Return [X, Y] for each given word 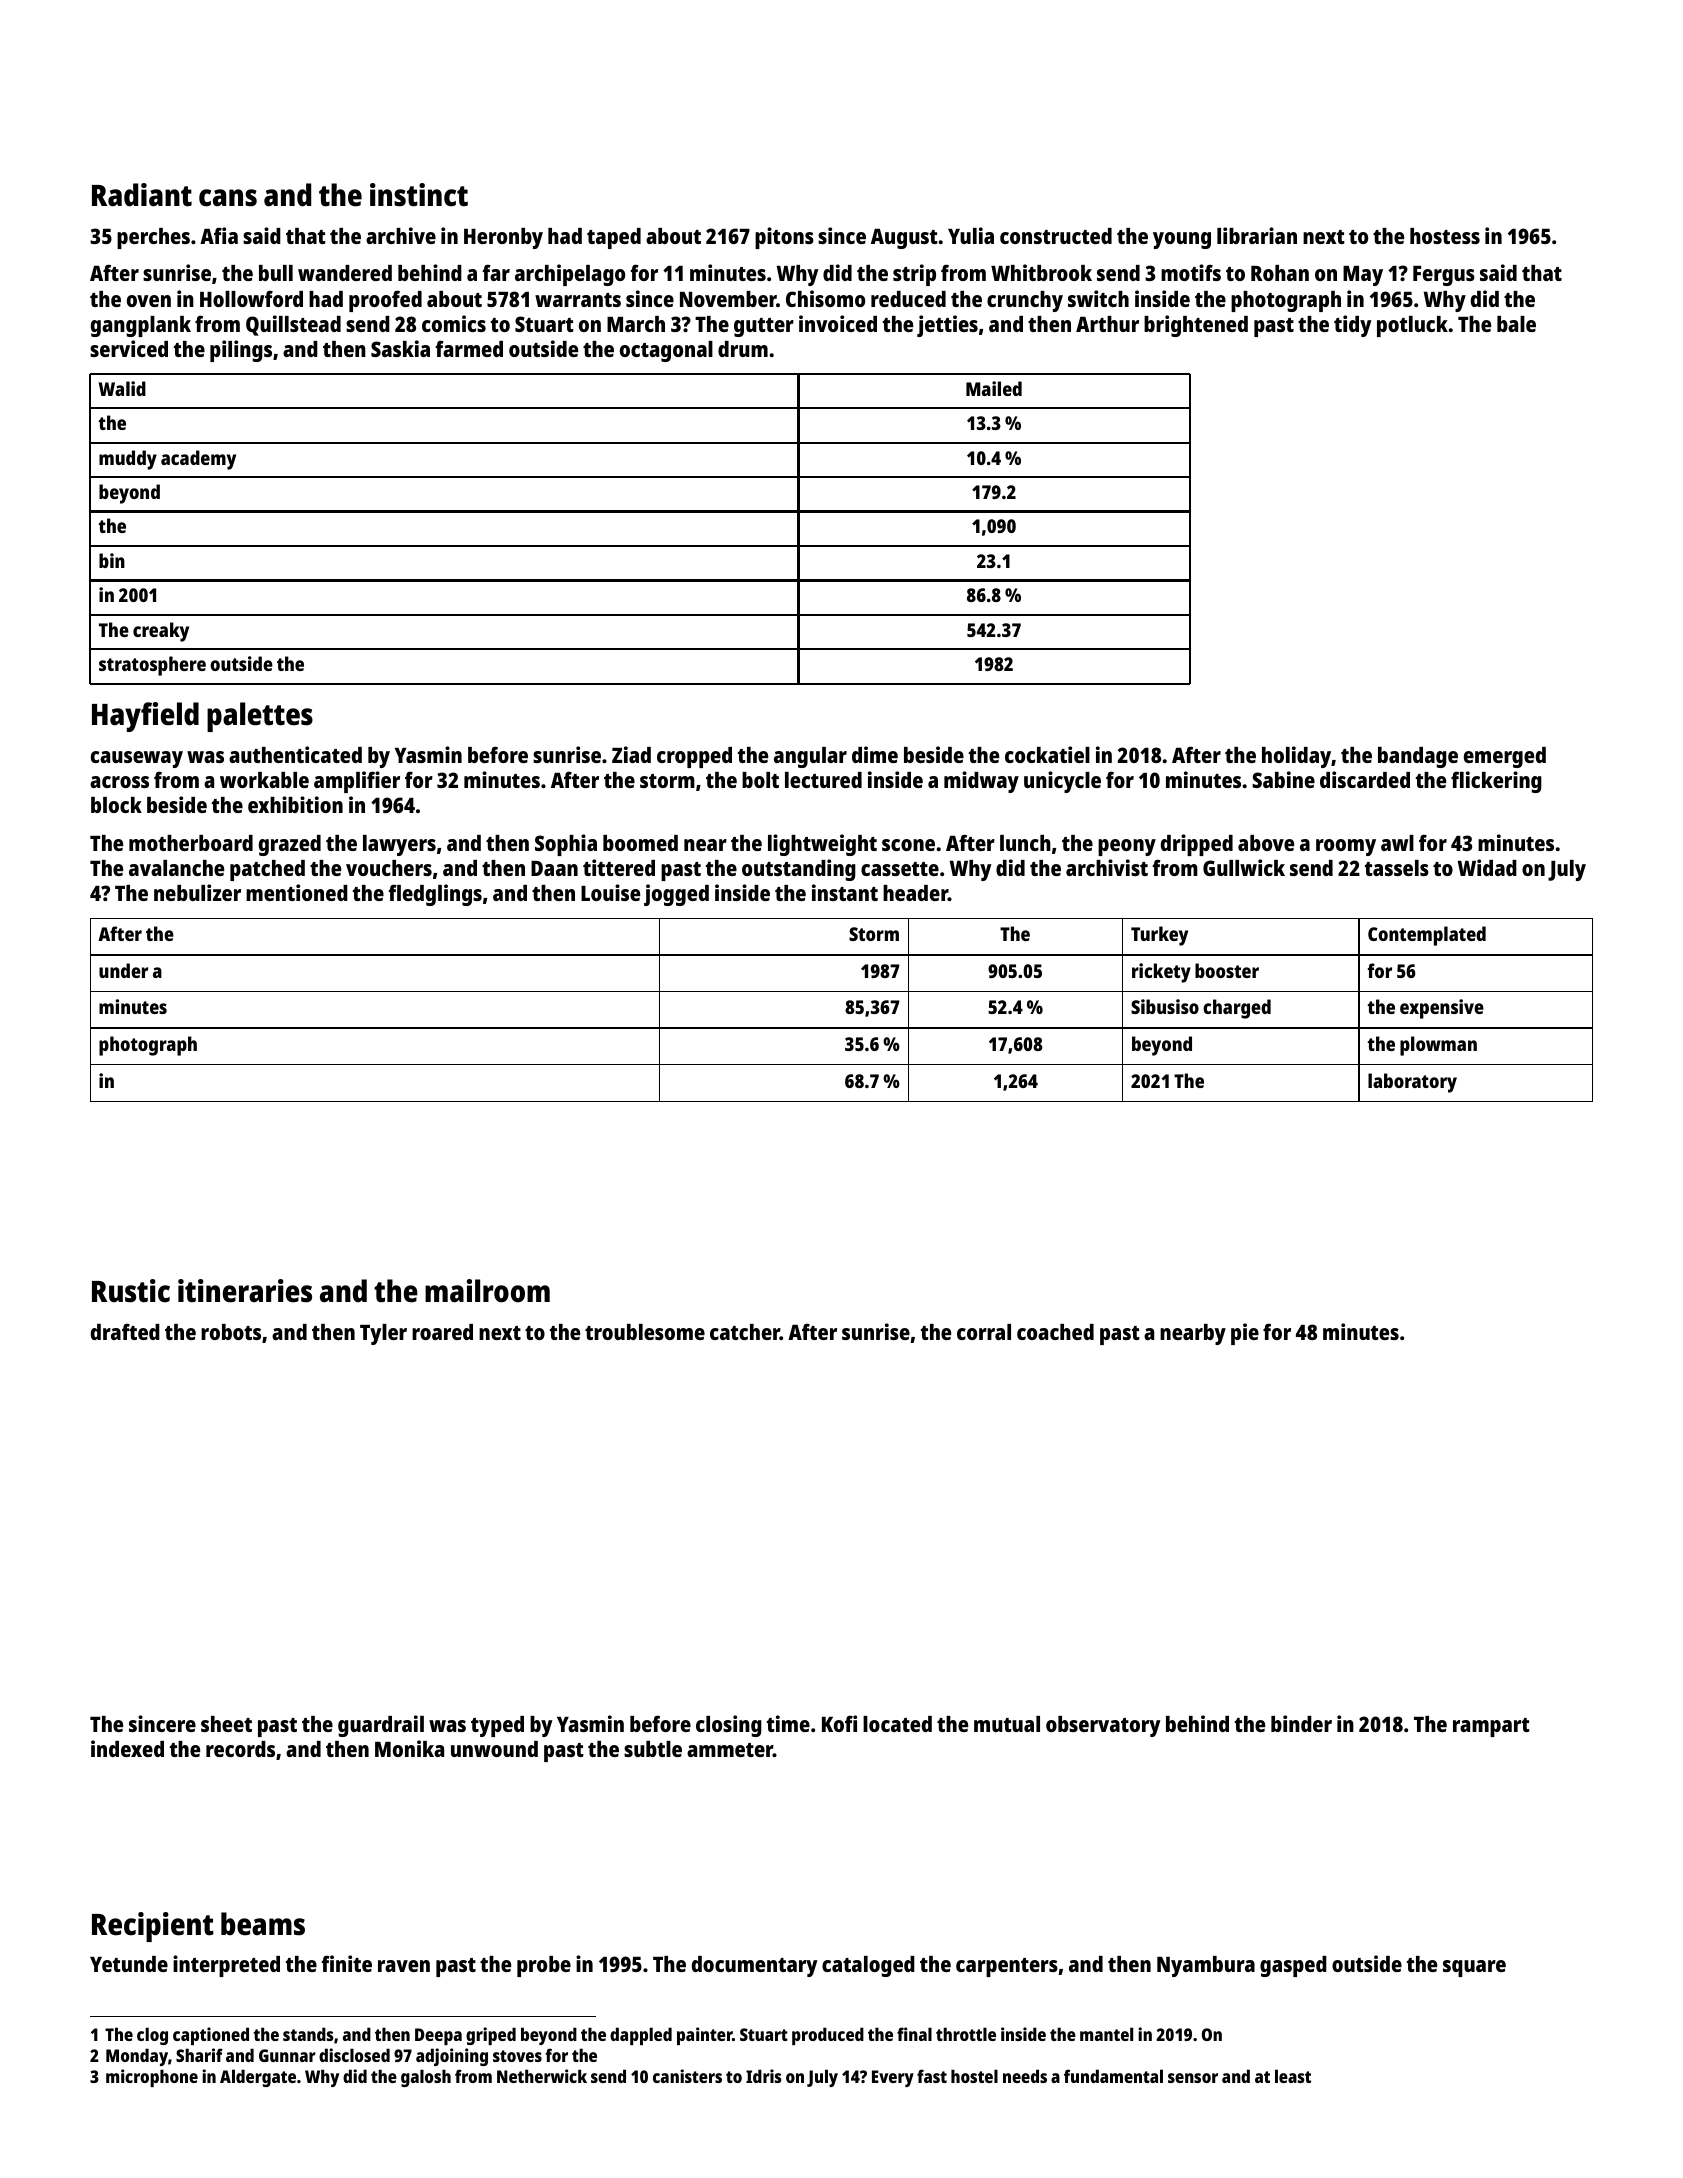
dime [875, 754]
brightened [1196, 326]
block [116, 805]
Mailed [994, 388]
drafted [125, 1331]
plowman [1438, 1046]
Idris [763, 2076]
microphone [152, 2078]
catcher [745, 1332]
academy [198, 460]
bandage [1418, 757]
